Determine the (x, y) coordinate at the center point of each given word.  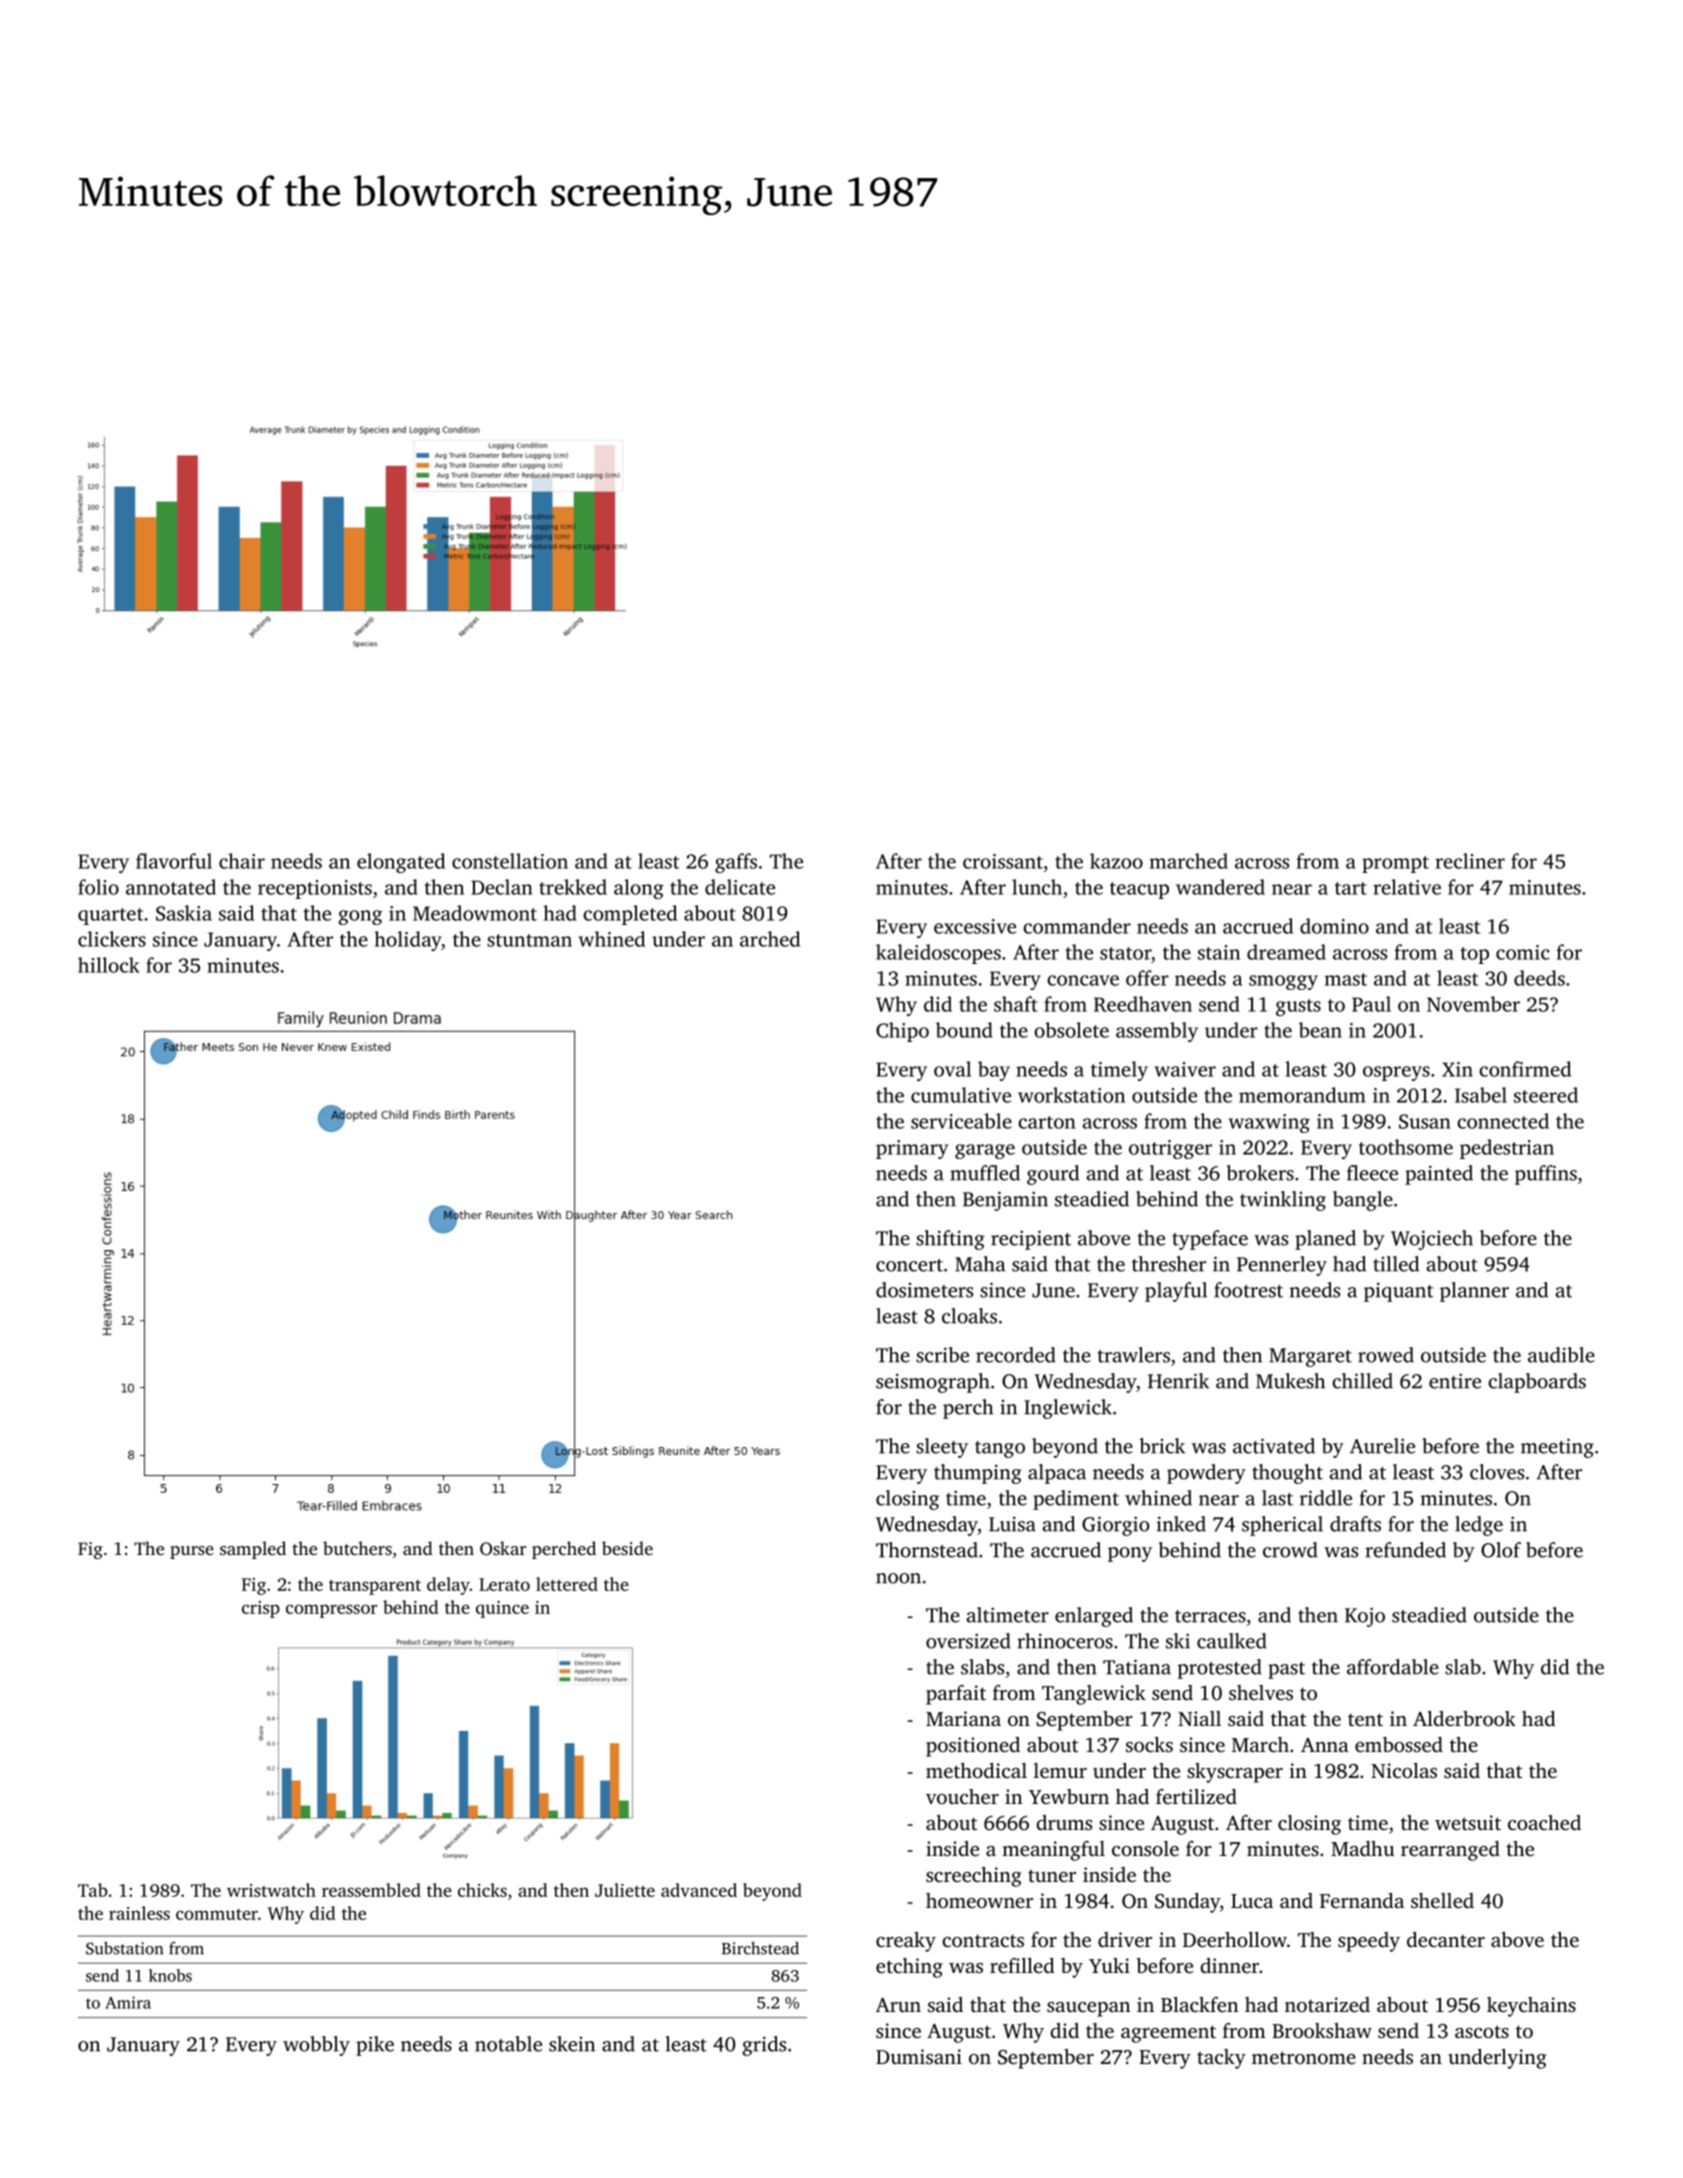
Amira (128, 2002)
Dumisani (919, 2056)
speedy (1369, 1942)
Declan (502, 887)
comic (1523, 952)
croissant (1003, 861)
